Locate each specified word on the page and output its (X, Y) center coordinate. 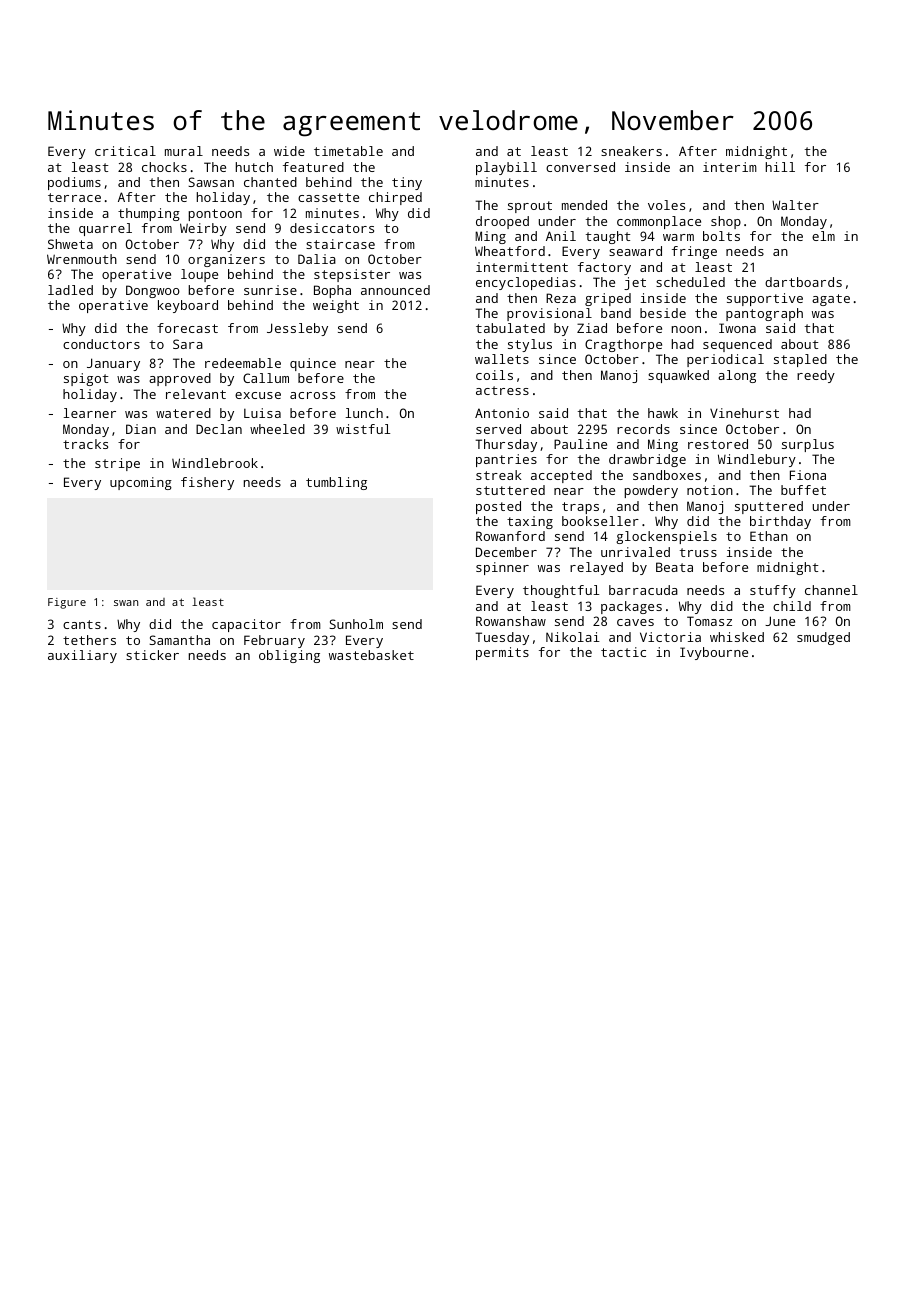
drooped (502, 222)
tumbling (336, 483)
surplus (808, 445)
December (506, 552)
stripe (117, 464)
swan (126, 603)
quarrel (105, 229)
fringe (694, 252)
